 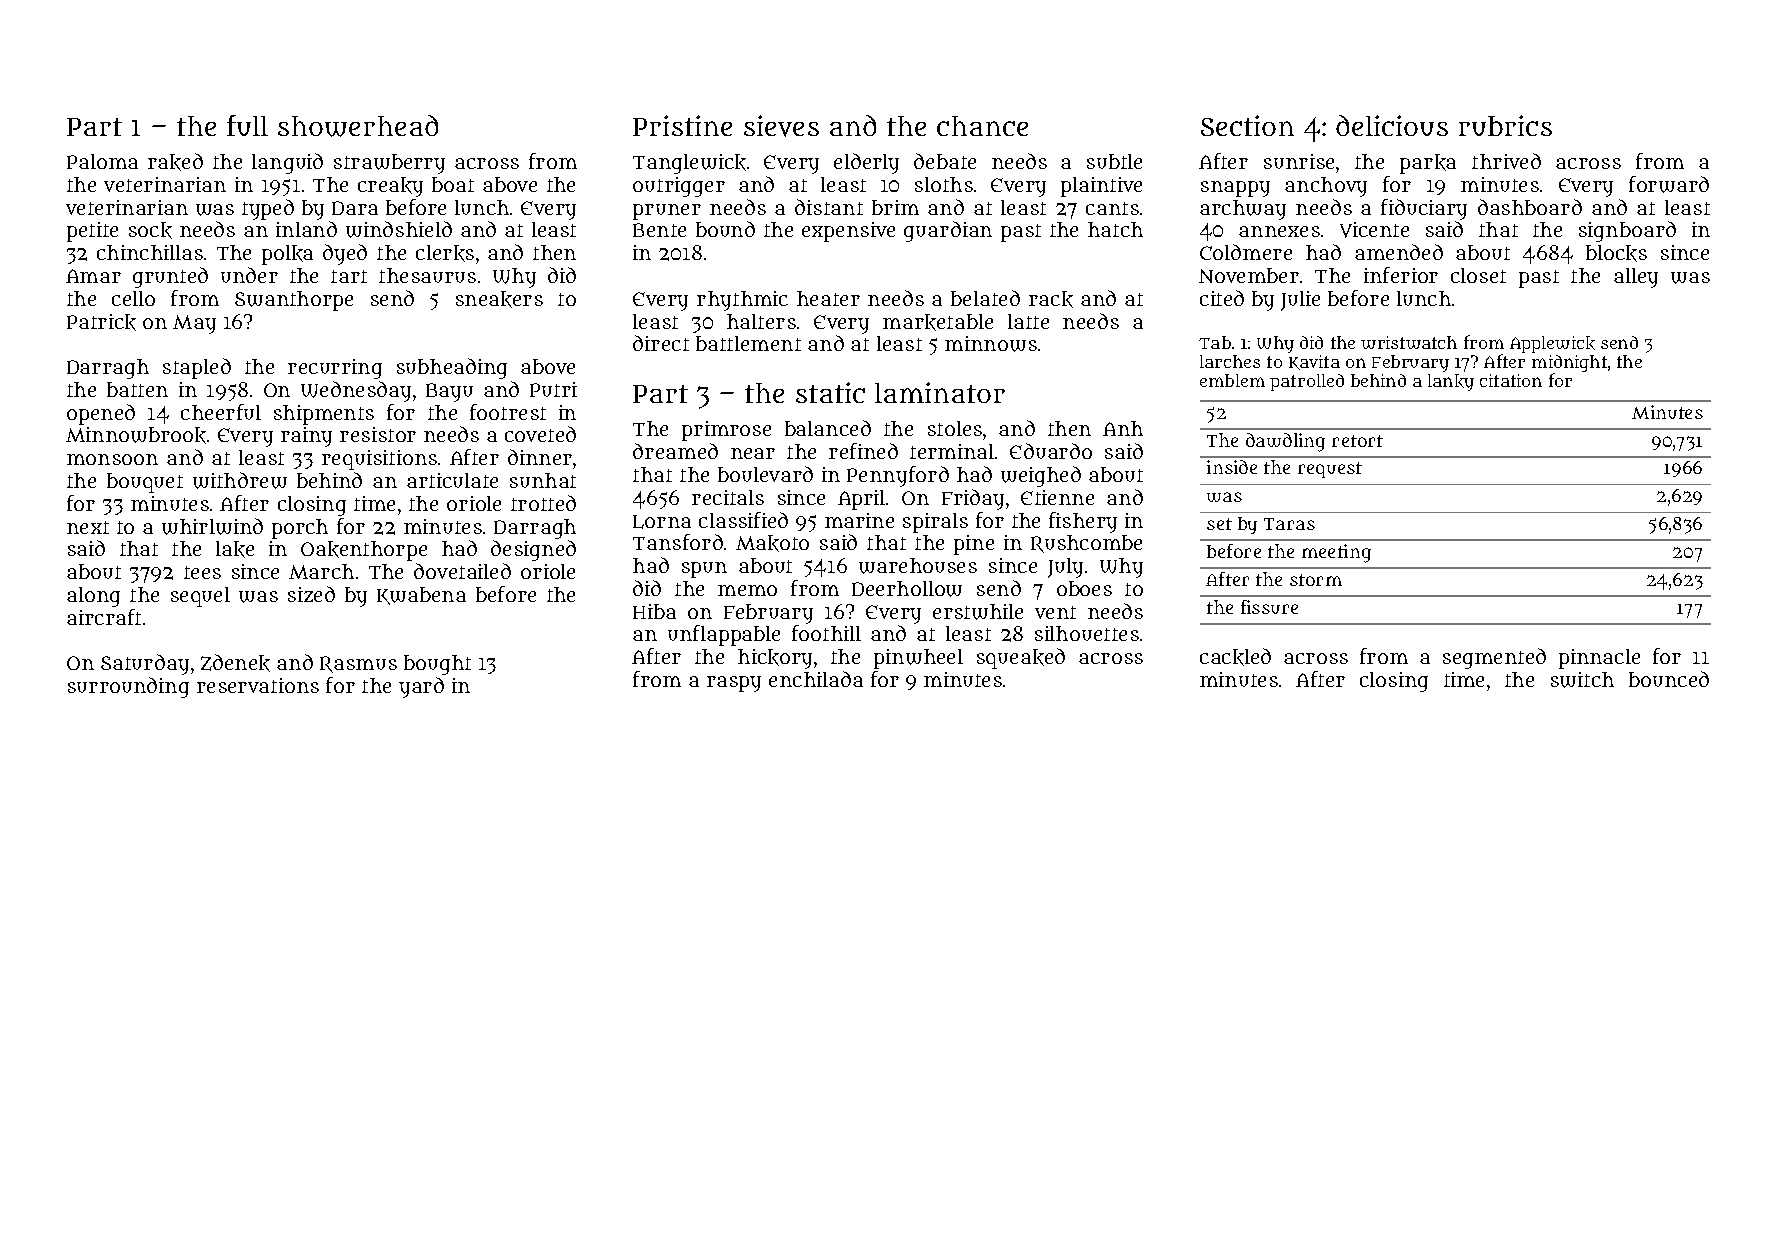 What do you see at coordinates (247, 125) in the screenshot?
I see `full` at bounding box center [247, 125].
